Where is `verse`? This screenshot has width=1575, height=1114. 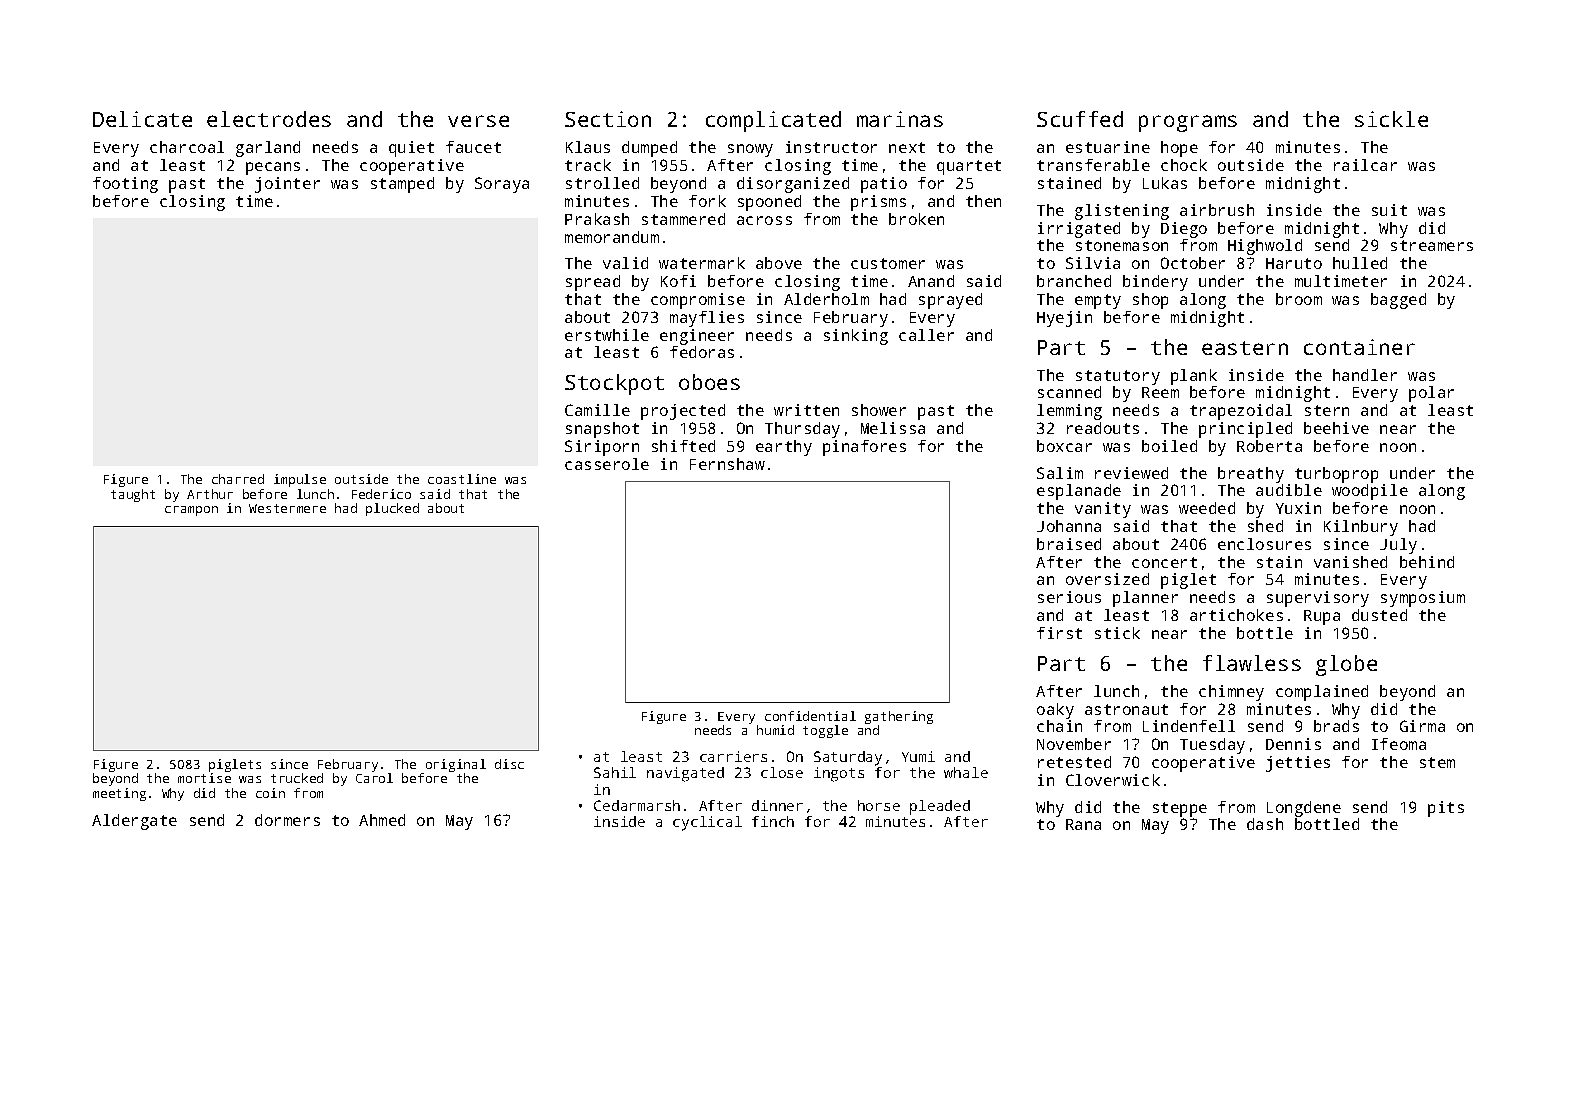 verse is located at coordinates (478, 121).
